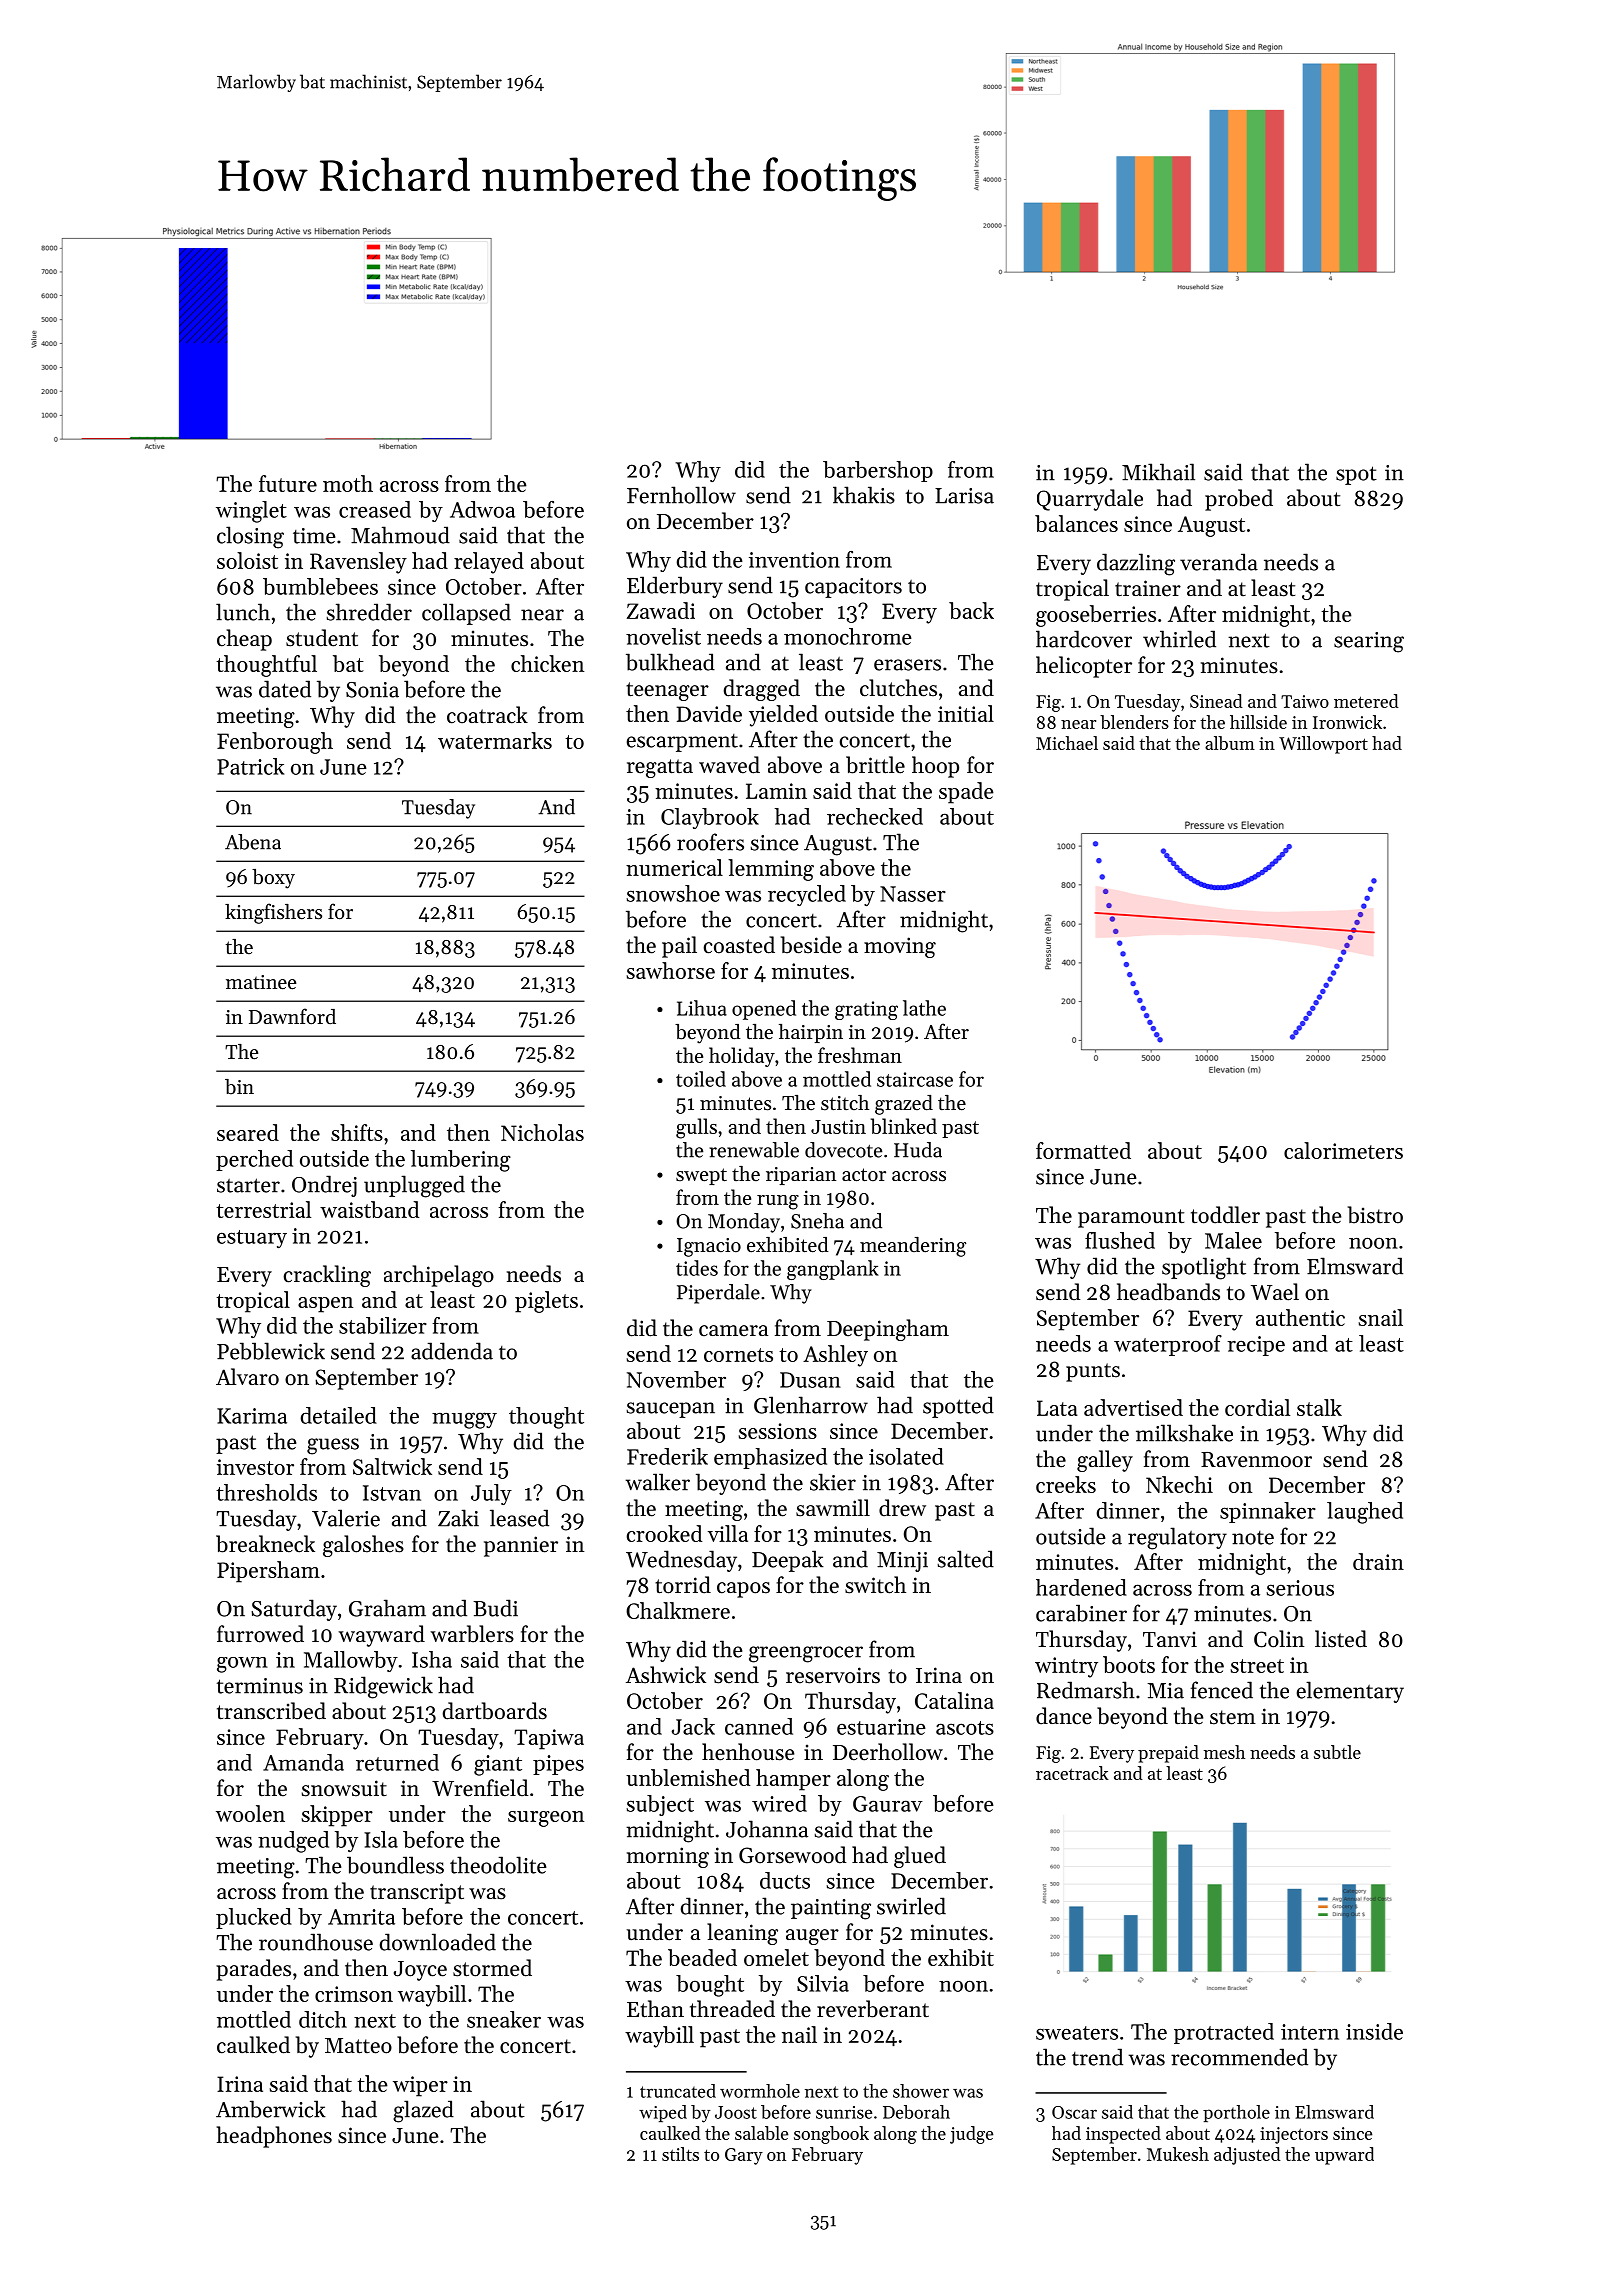 The height and width of the screenshot is (2292, 1620). I want to click on Ridgewick, so click(383, 1687).
